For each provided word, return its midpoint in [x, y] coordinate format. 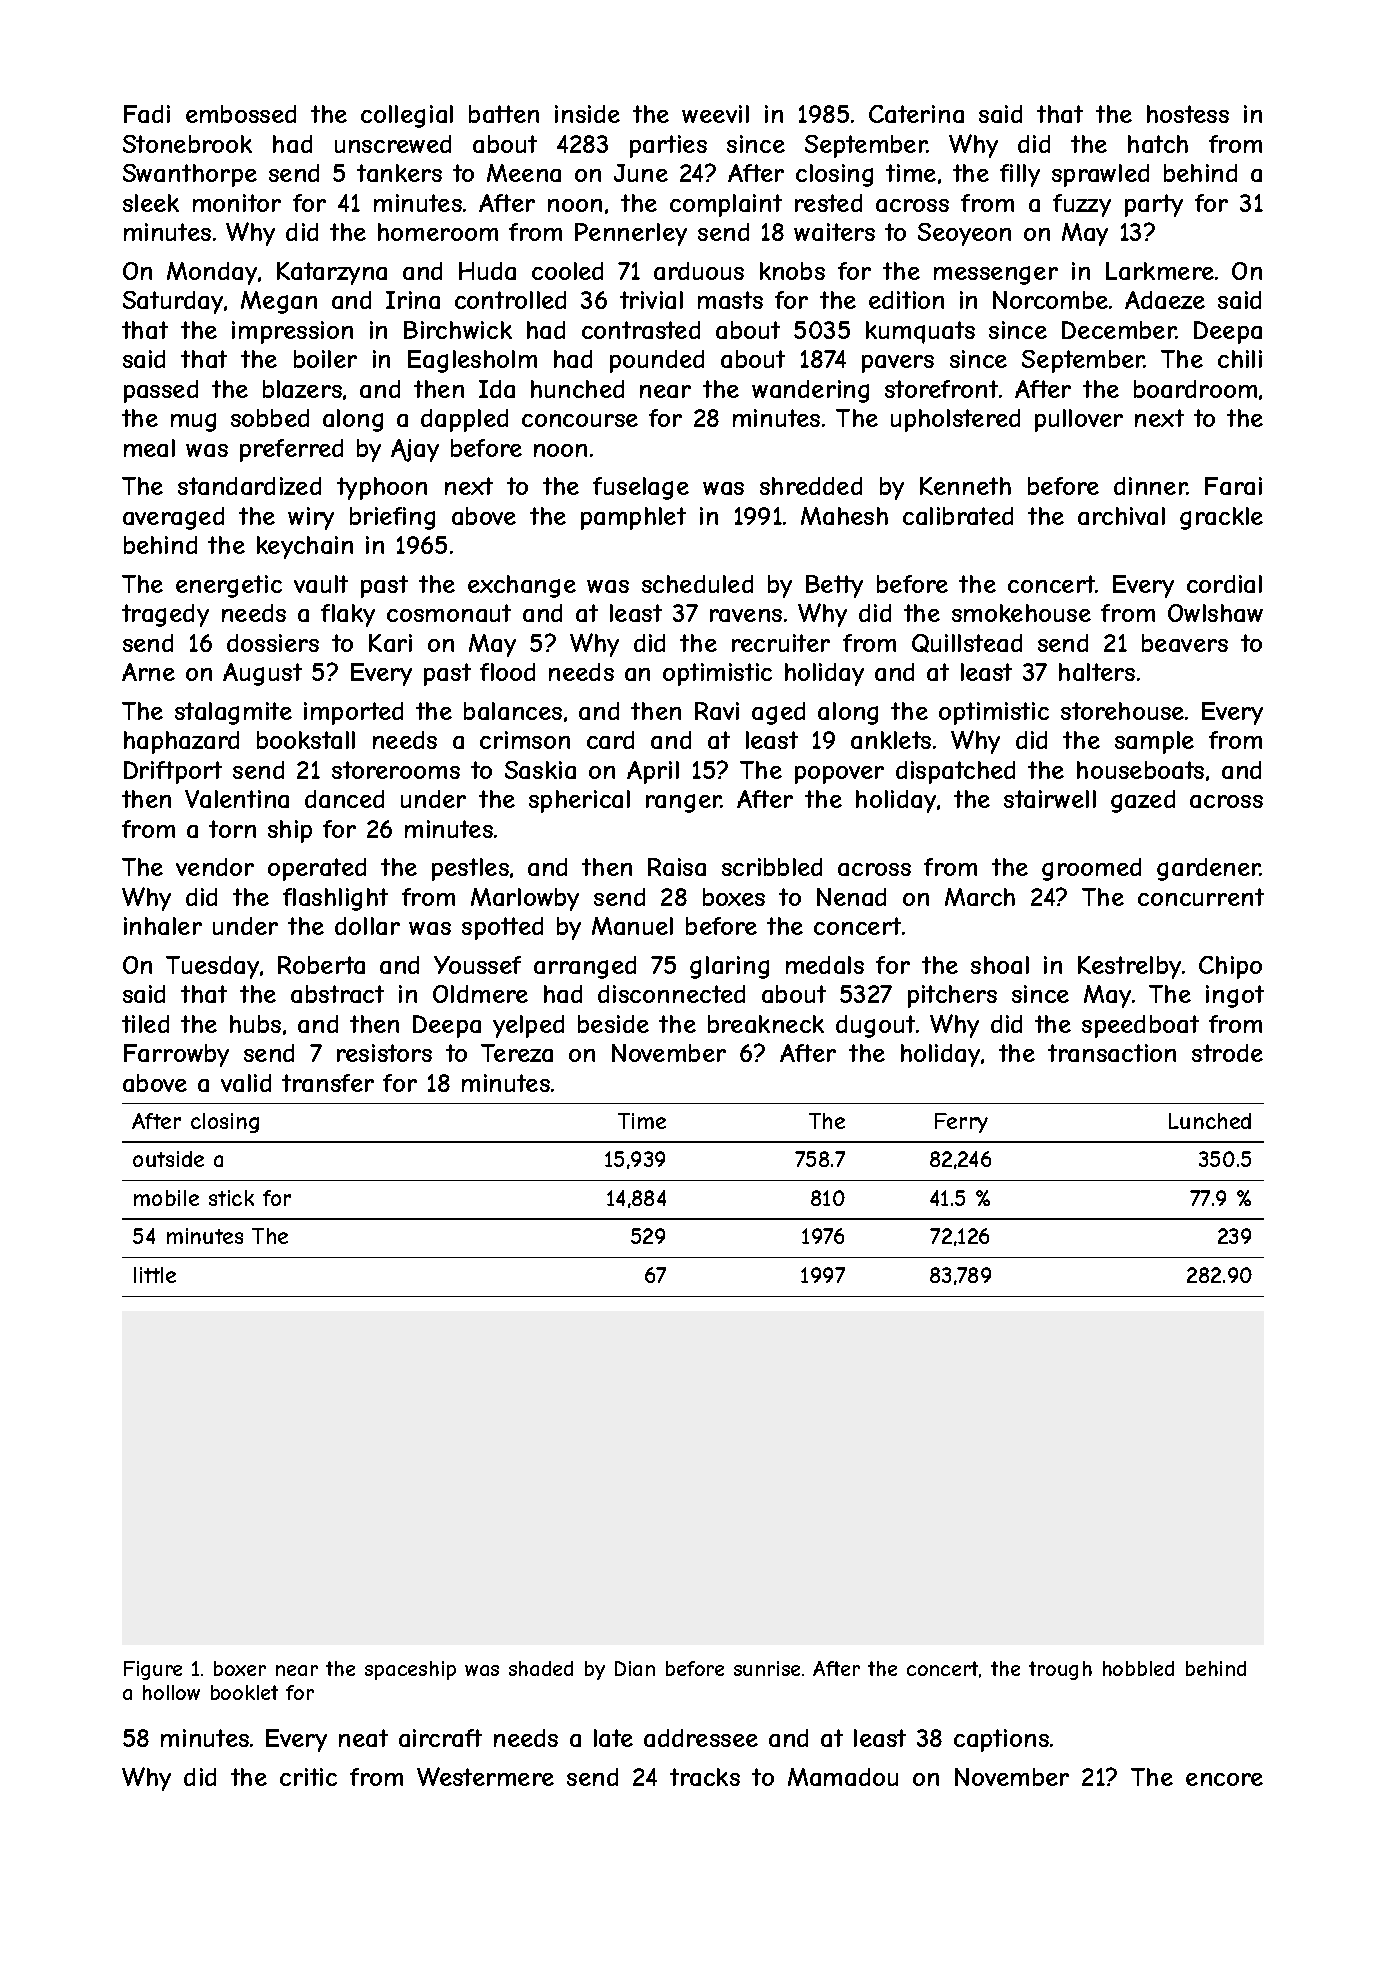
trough [1060, 1670]
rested [828, 203]
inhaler [163, 926]
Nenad [851, 897]
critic [308, 1777]
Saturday [173, 302]
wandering [810, 391]
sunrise [767, 1668]
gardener [1209, 869]
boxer [240, 1668]
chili [1240, 359]
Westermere [485, 1776]
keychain [305, 547]
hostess [1188, 114]
